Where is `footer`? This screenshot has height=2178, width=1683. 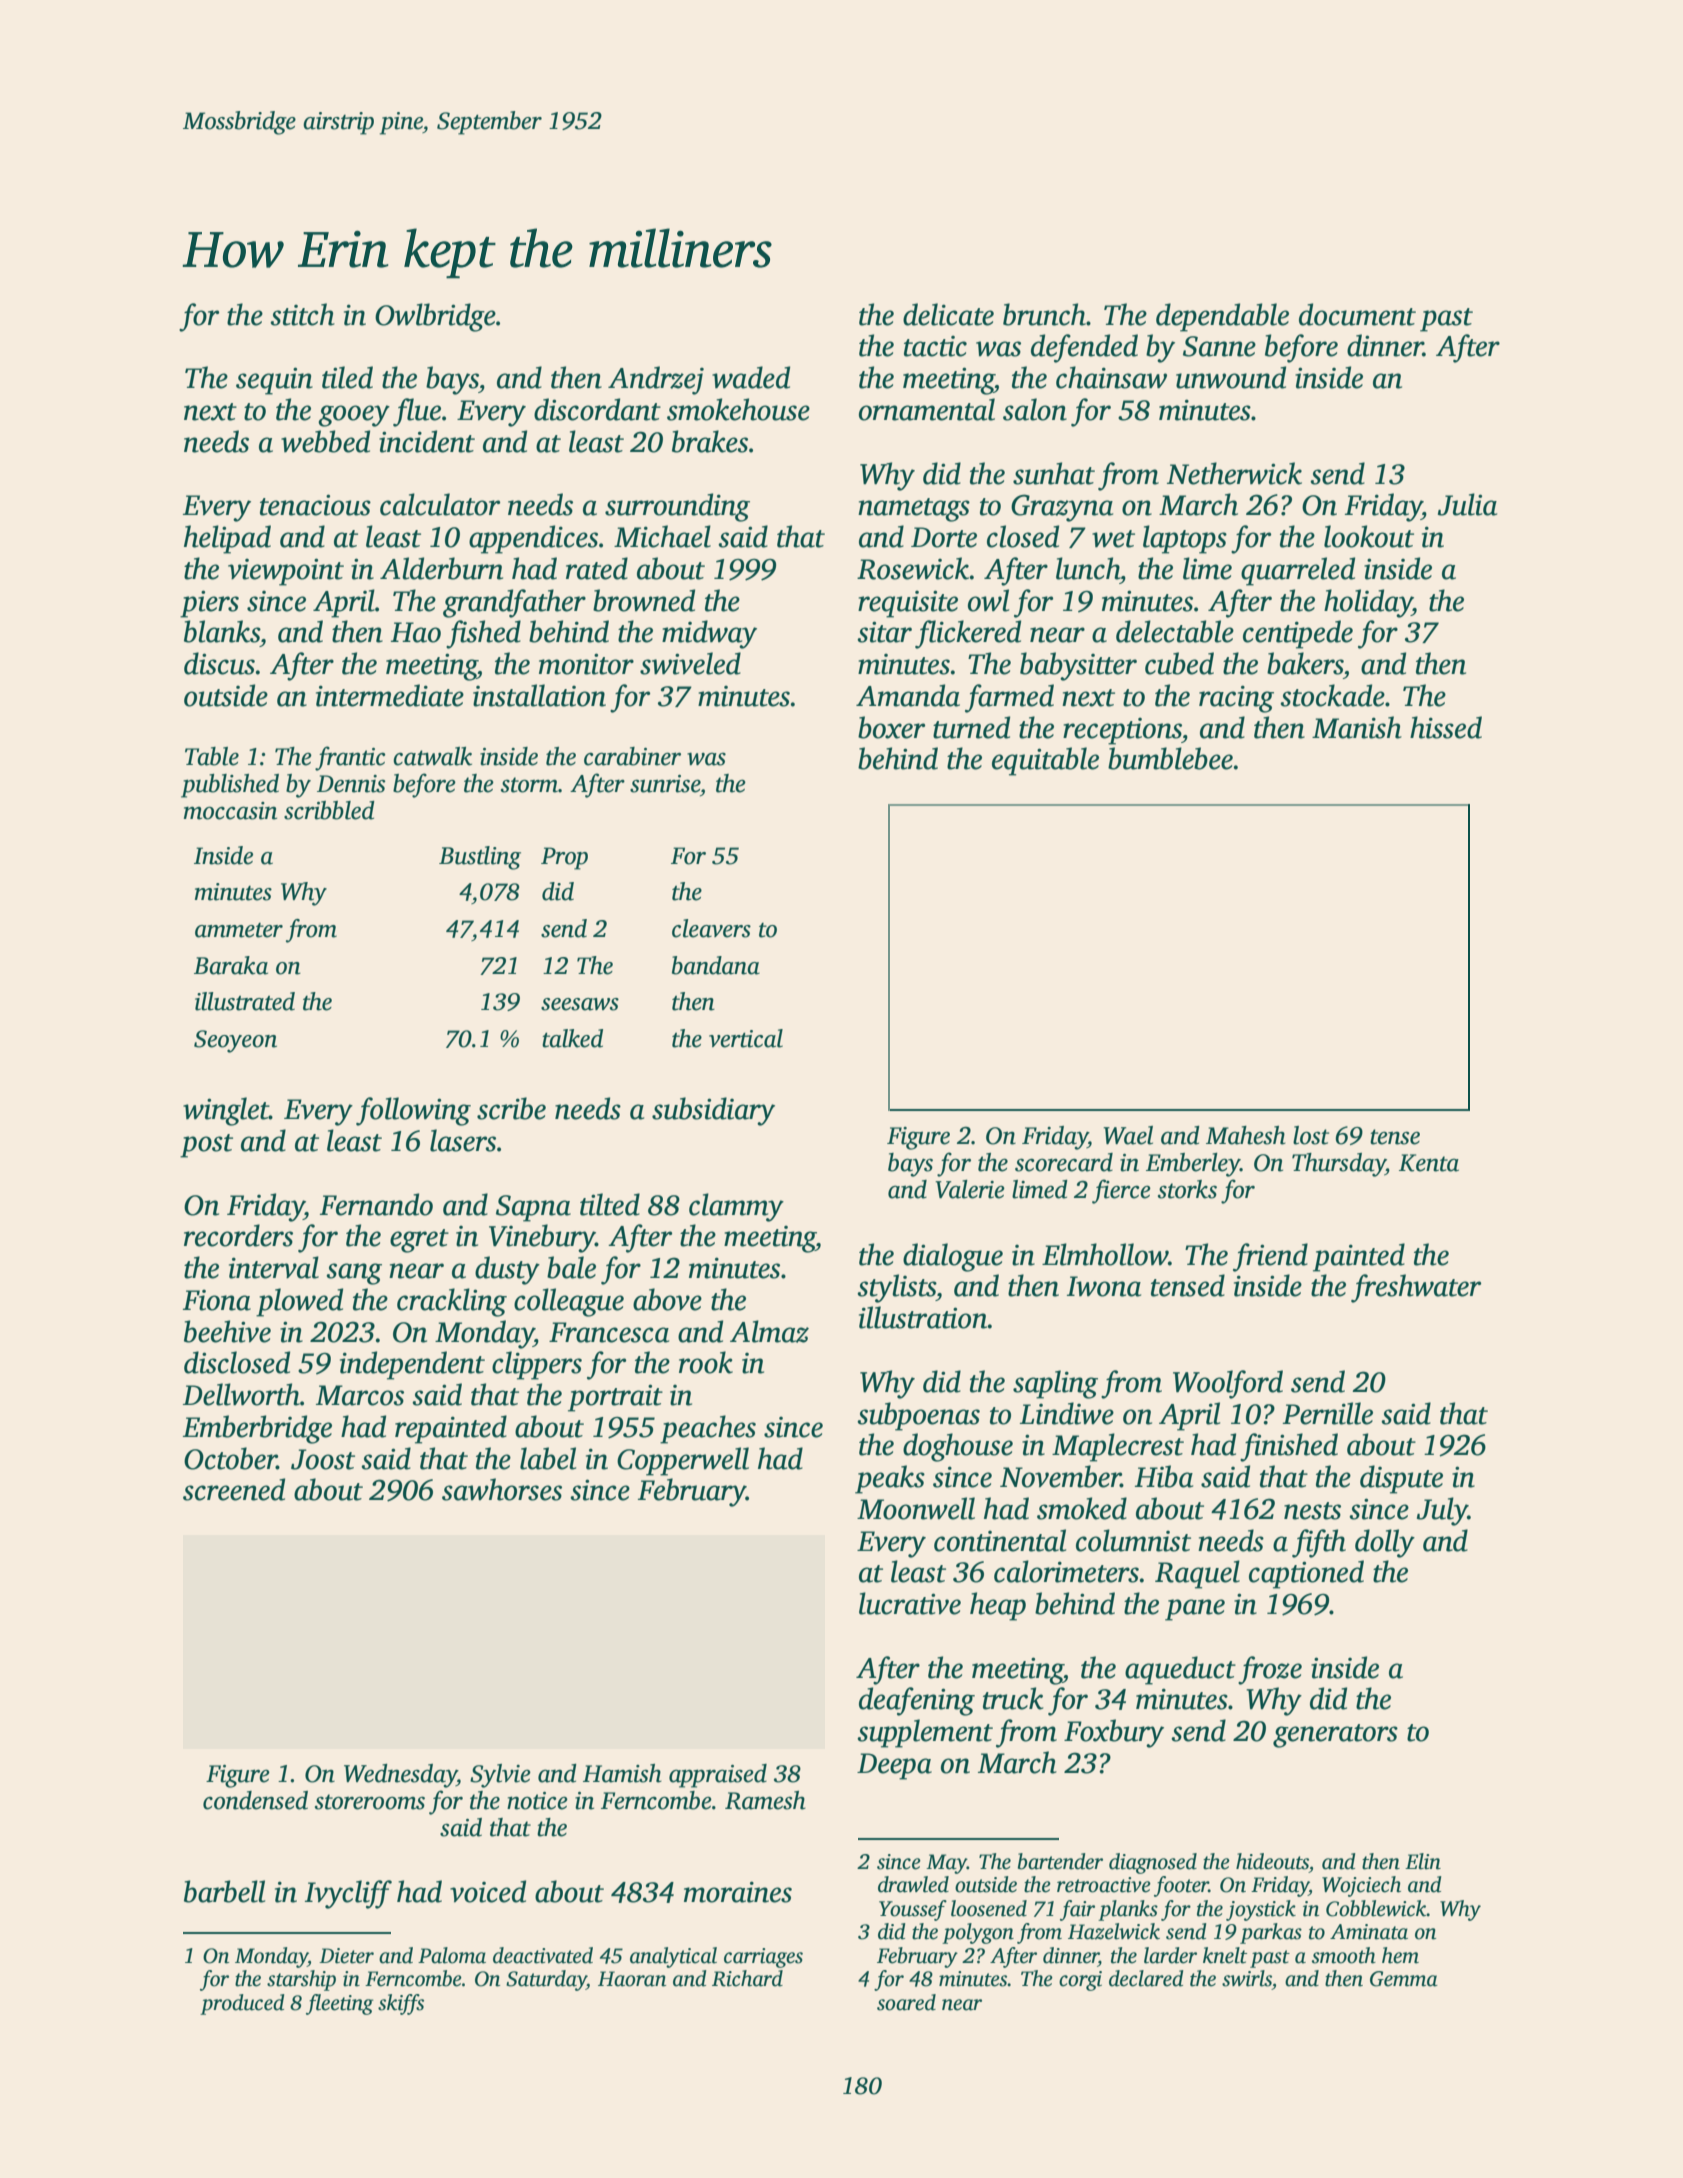
footer is located at coordinates (1181, 1886).
